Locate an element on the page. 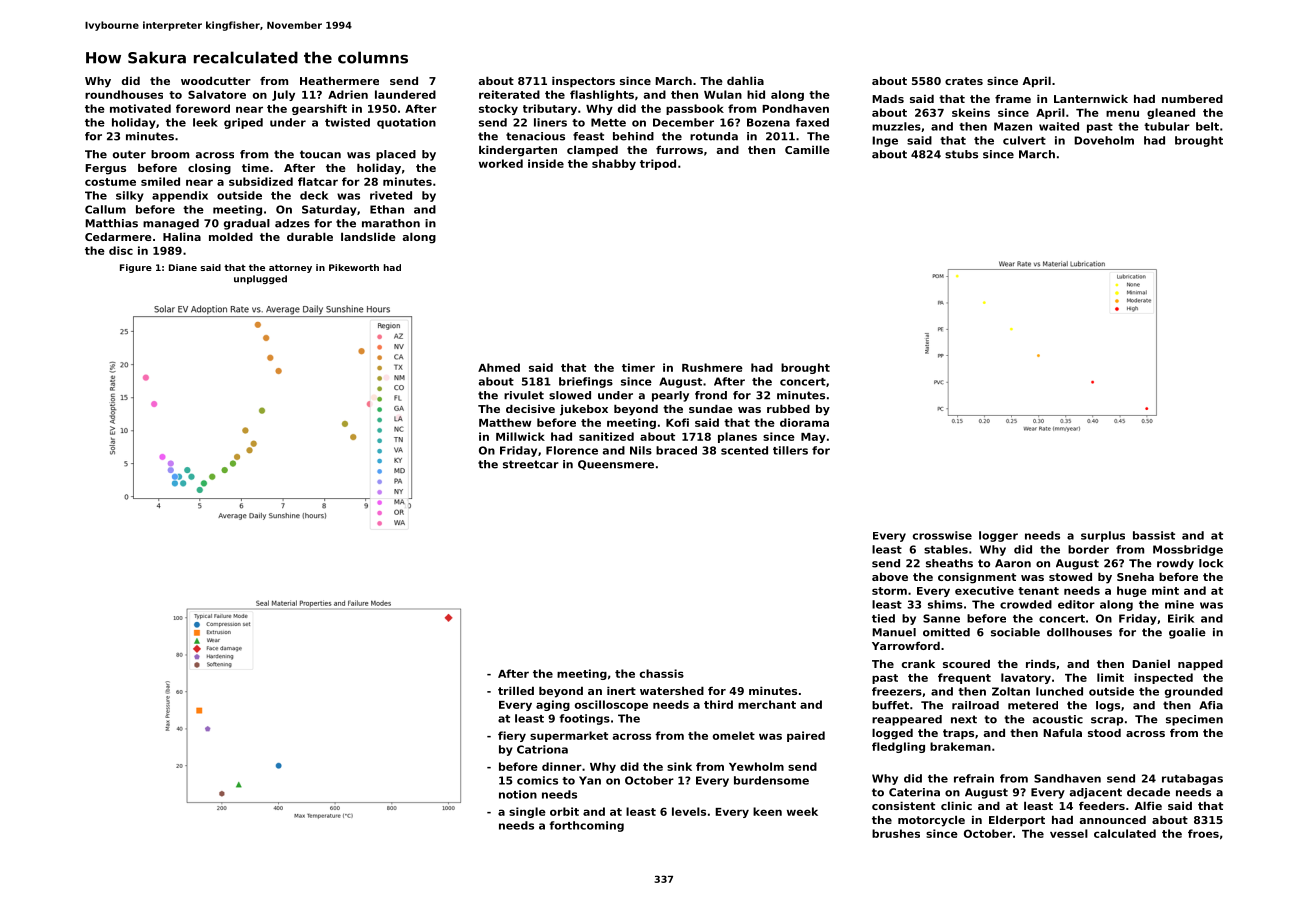  brakeman is located at coordinates (960, 746).
